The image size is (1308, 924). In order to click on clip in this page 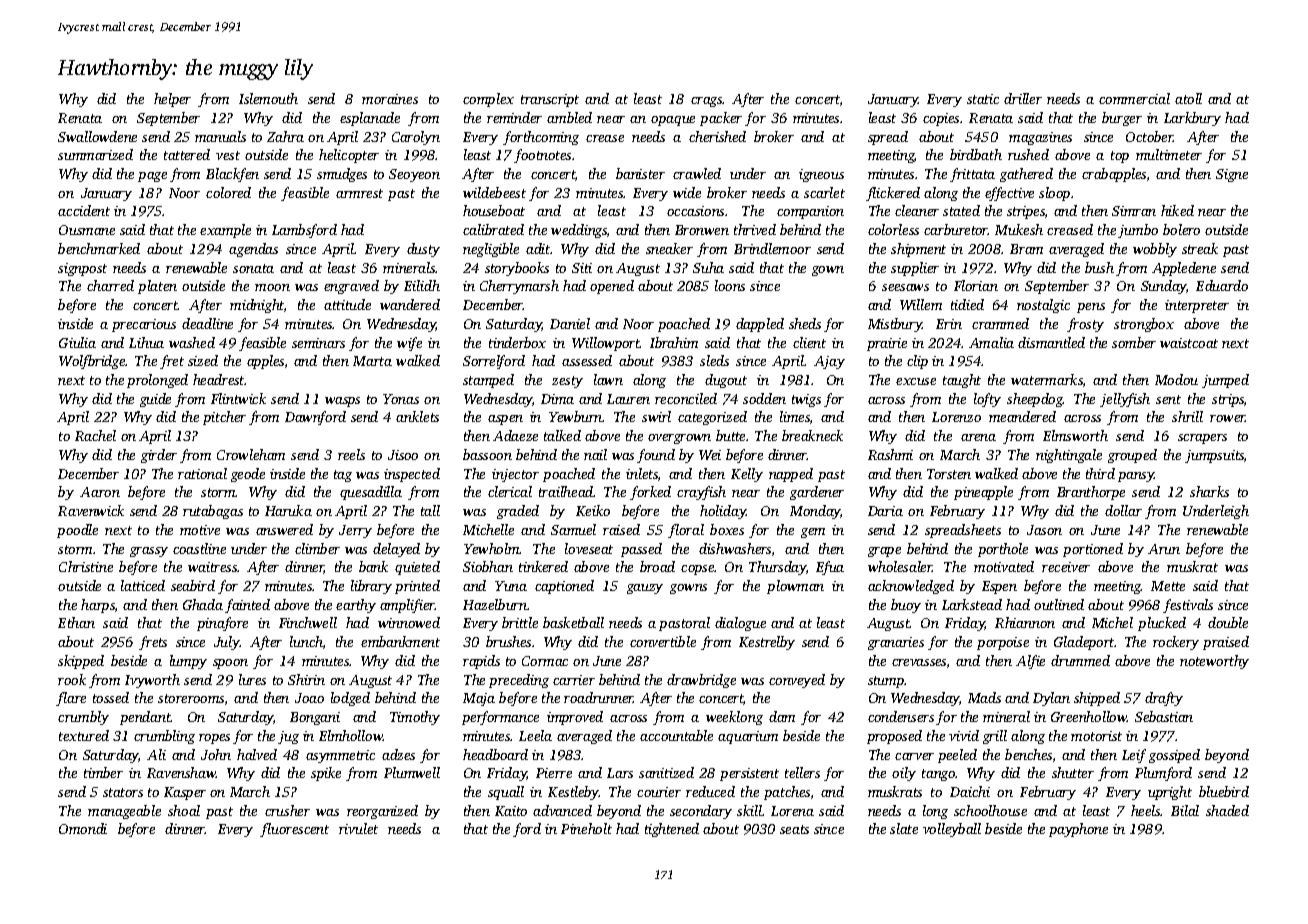, I will do `click(917, 362)`.
